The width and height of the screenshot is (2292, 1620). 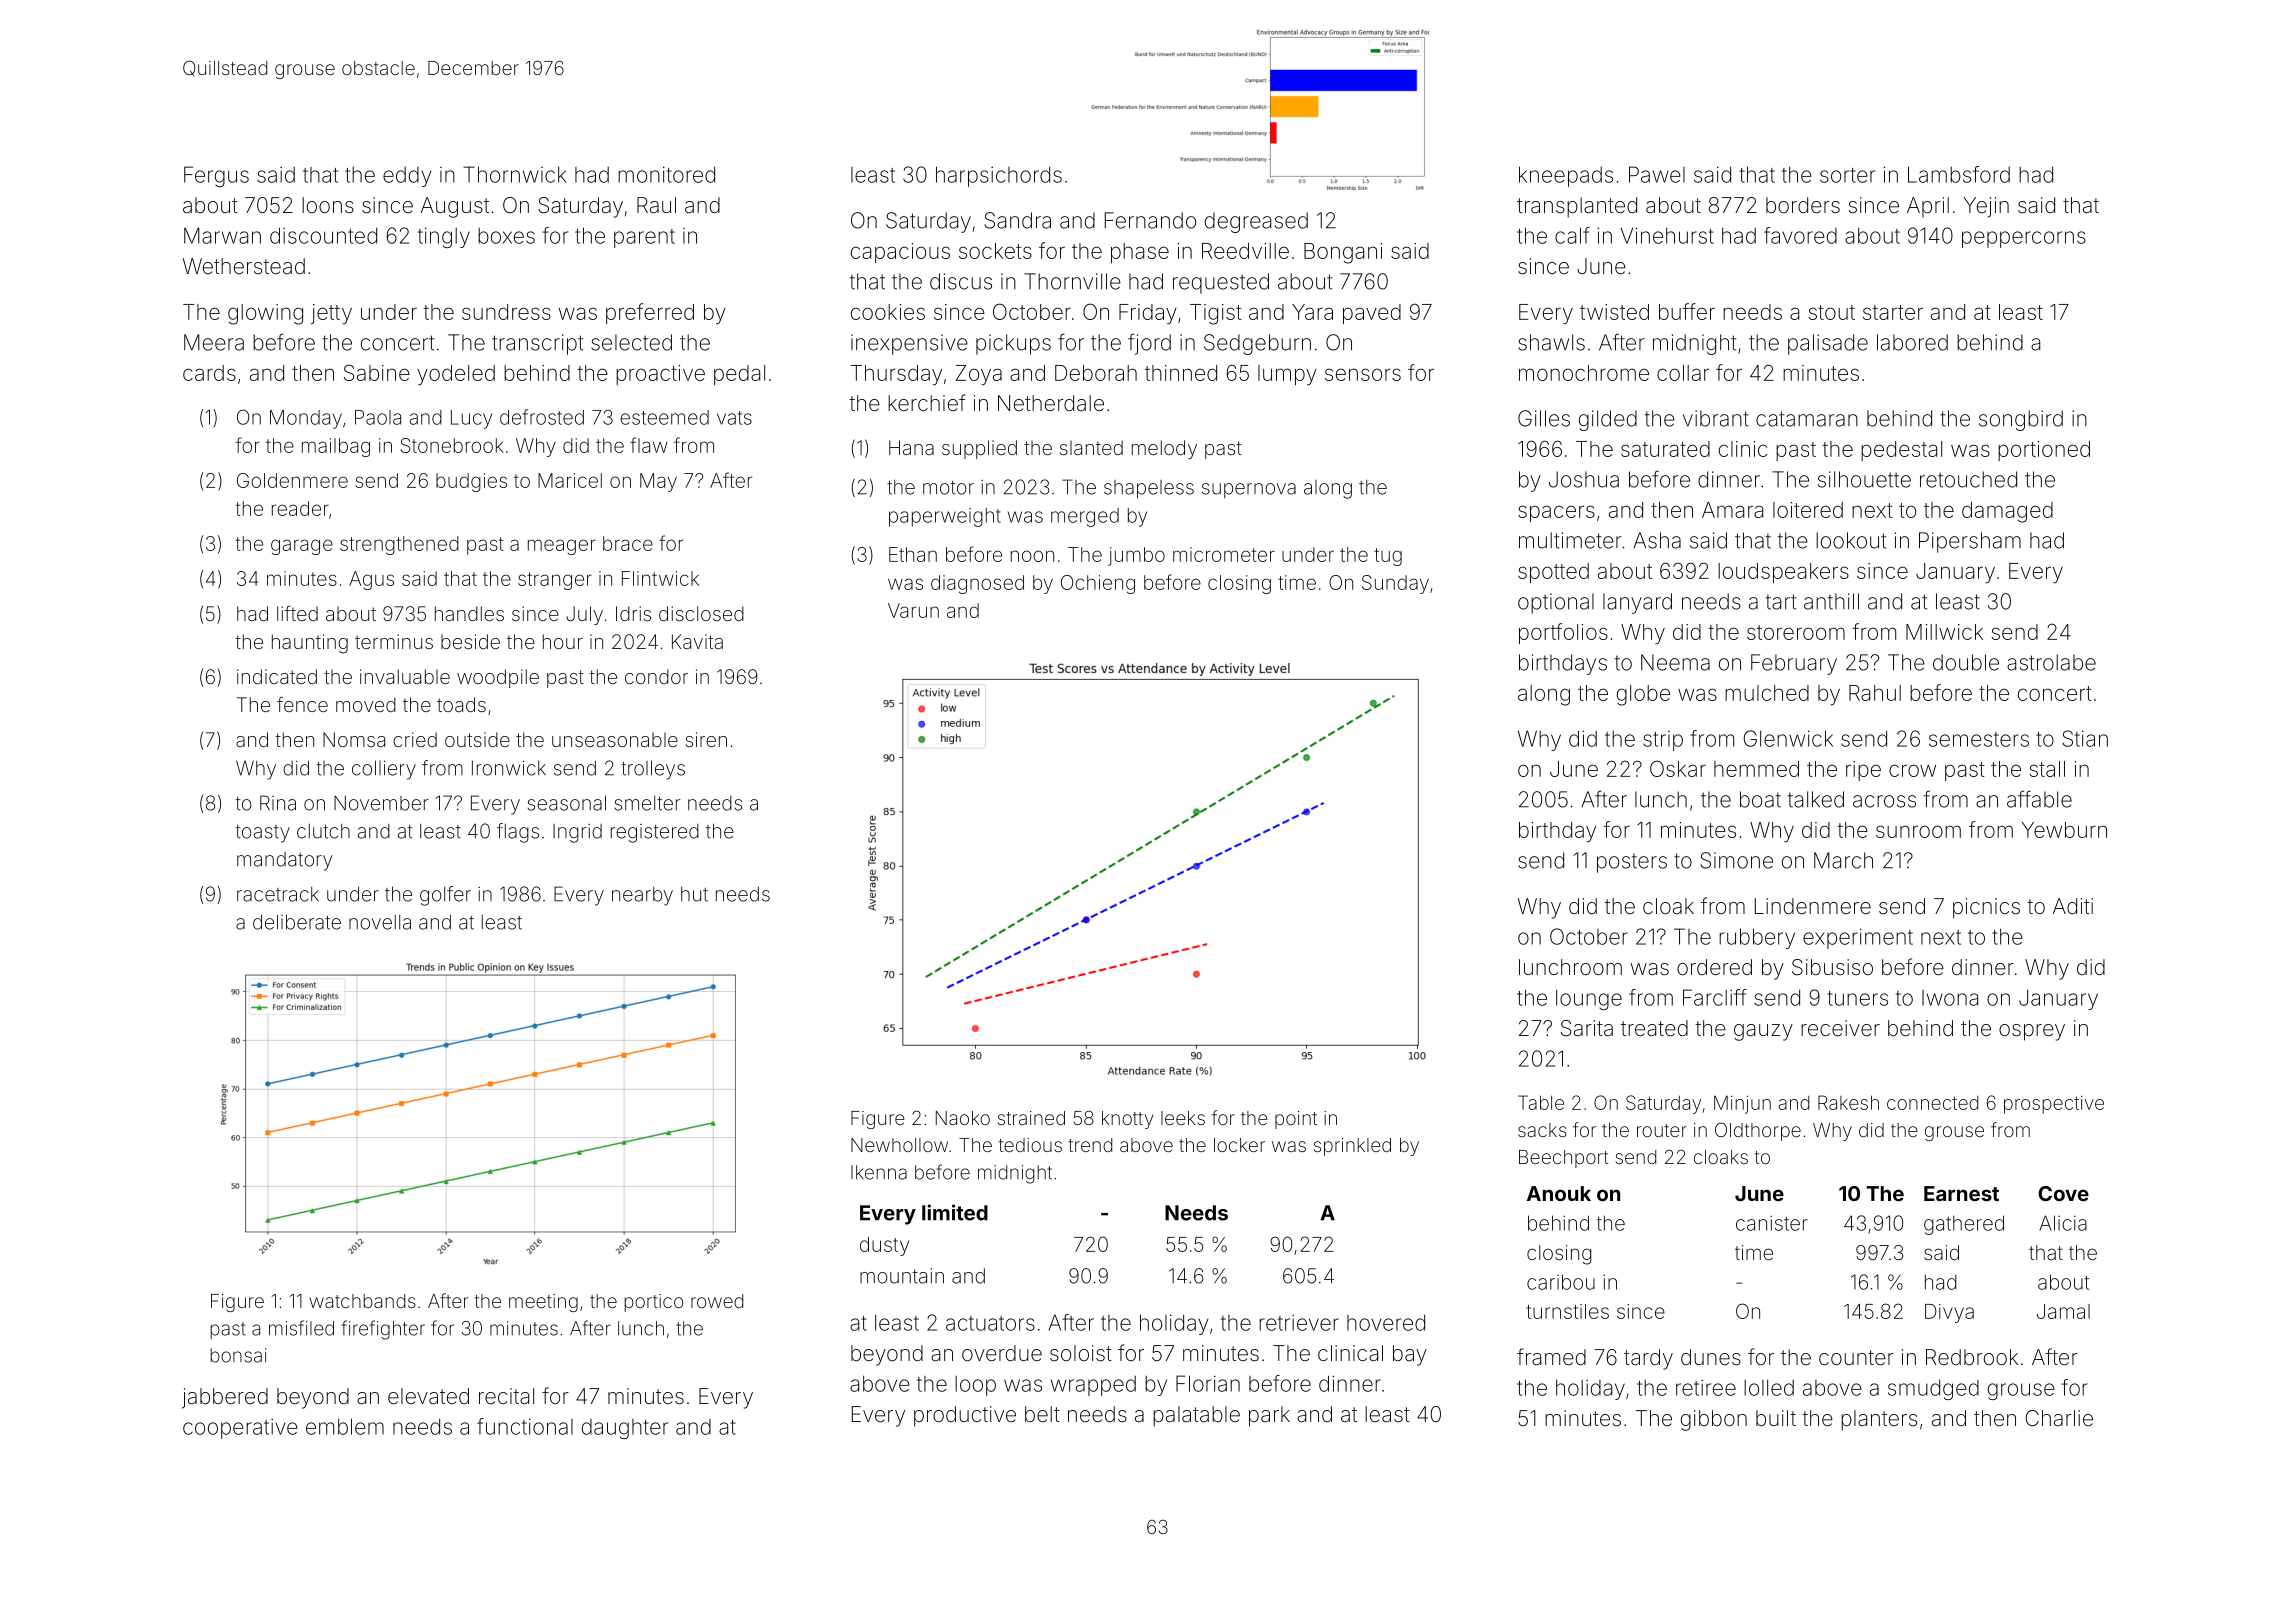 What do you see at coordinates (1736, 860) in the screenshot?
I see `Simone` at bounding box center [1736, 860].
